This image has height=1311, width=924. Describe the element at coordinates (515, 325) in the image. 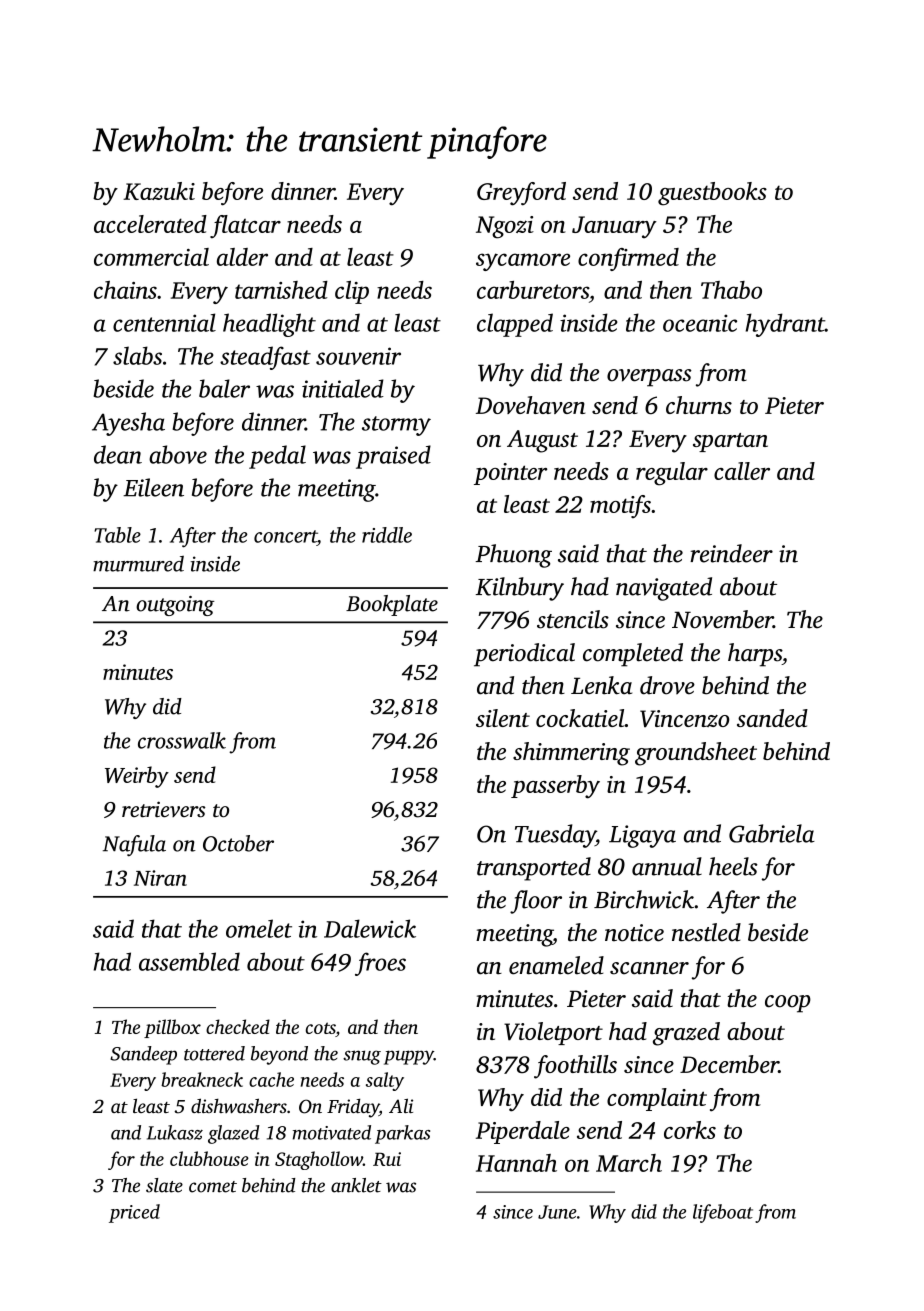

I see `clapped` at that location.
